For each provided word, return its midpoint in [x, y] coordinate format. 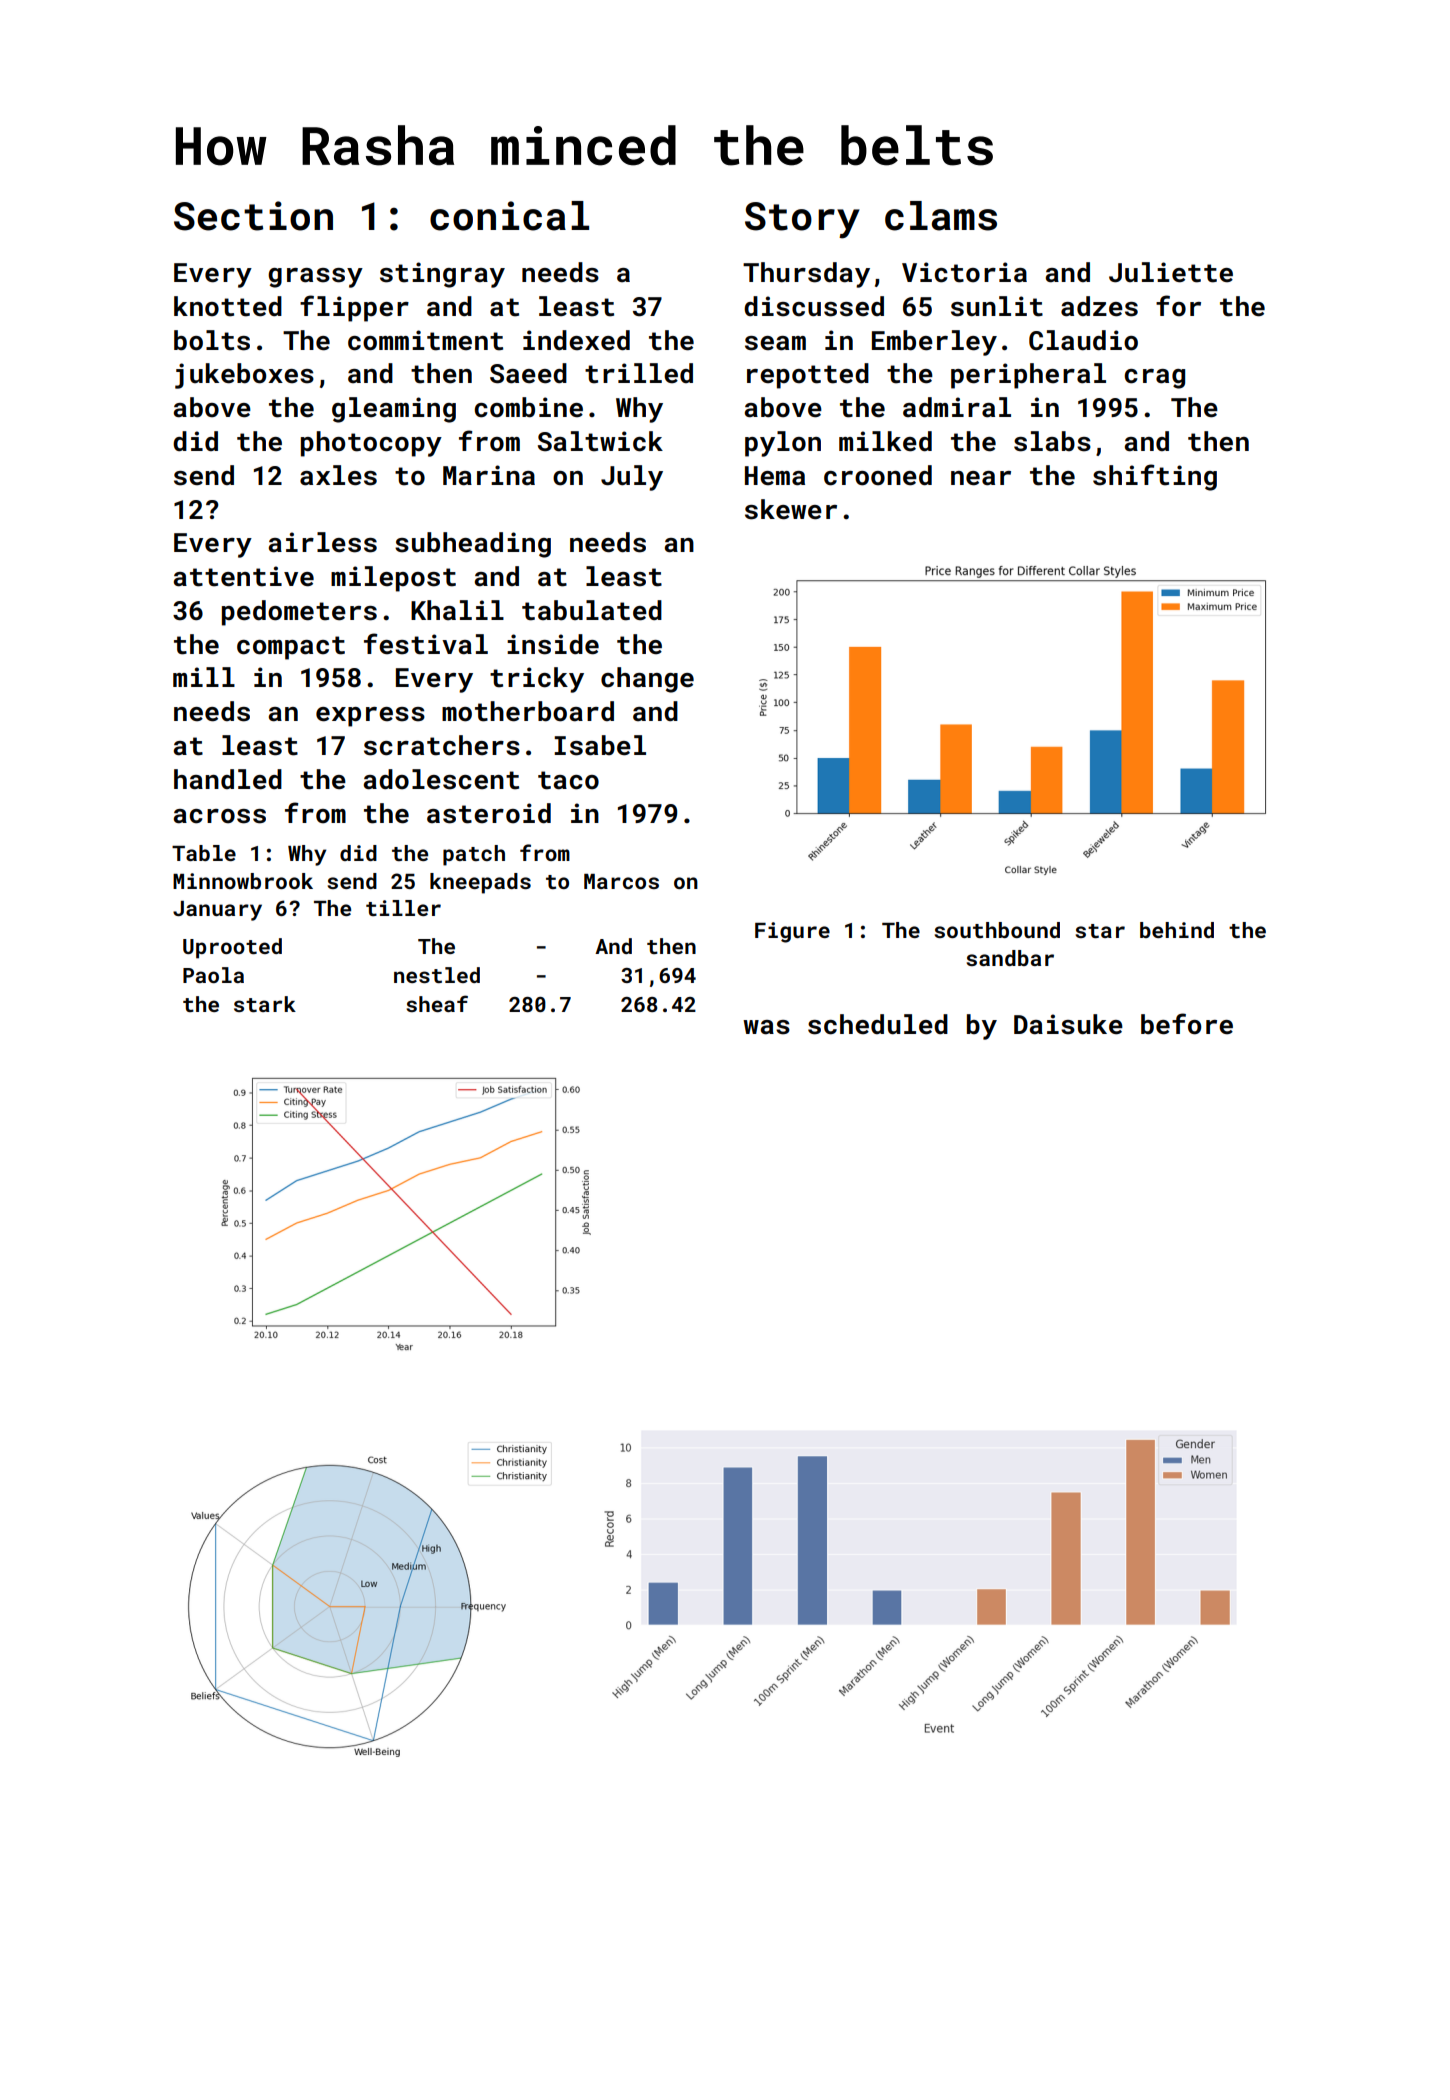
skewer [791, 509]
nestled [437, 975]
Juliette [1171, 272]
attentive [244, 576]
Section [253, 216]
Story [802, 220]
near [981, 478]
